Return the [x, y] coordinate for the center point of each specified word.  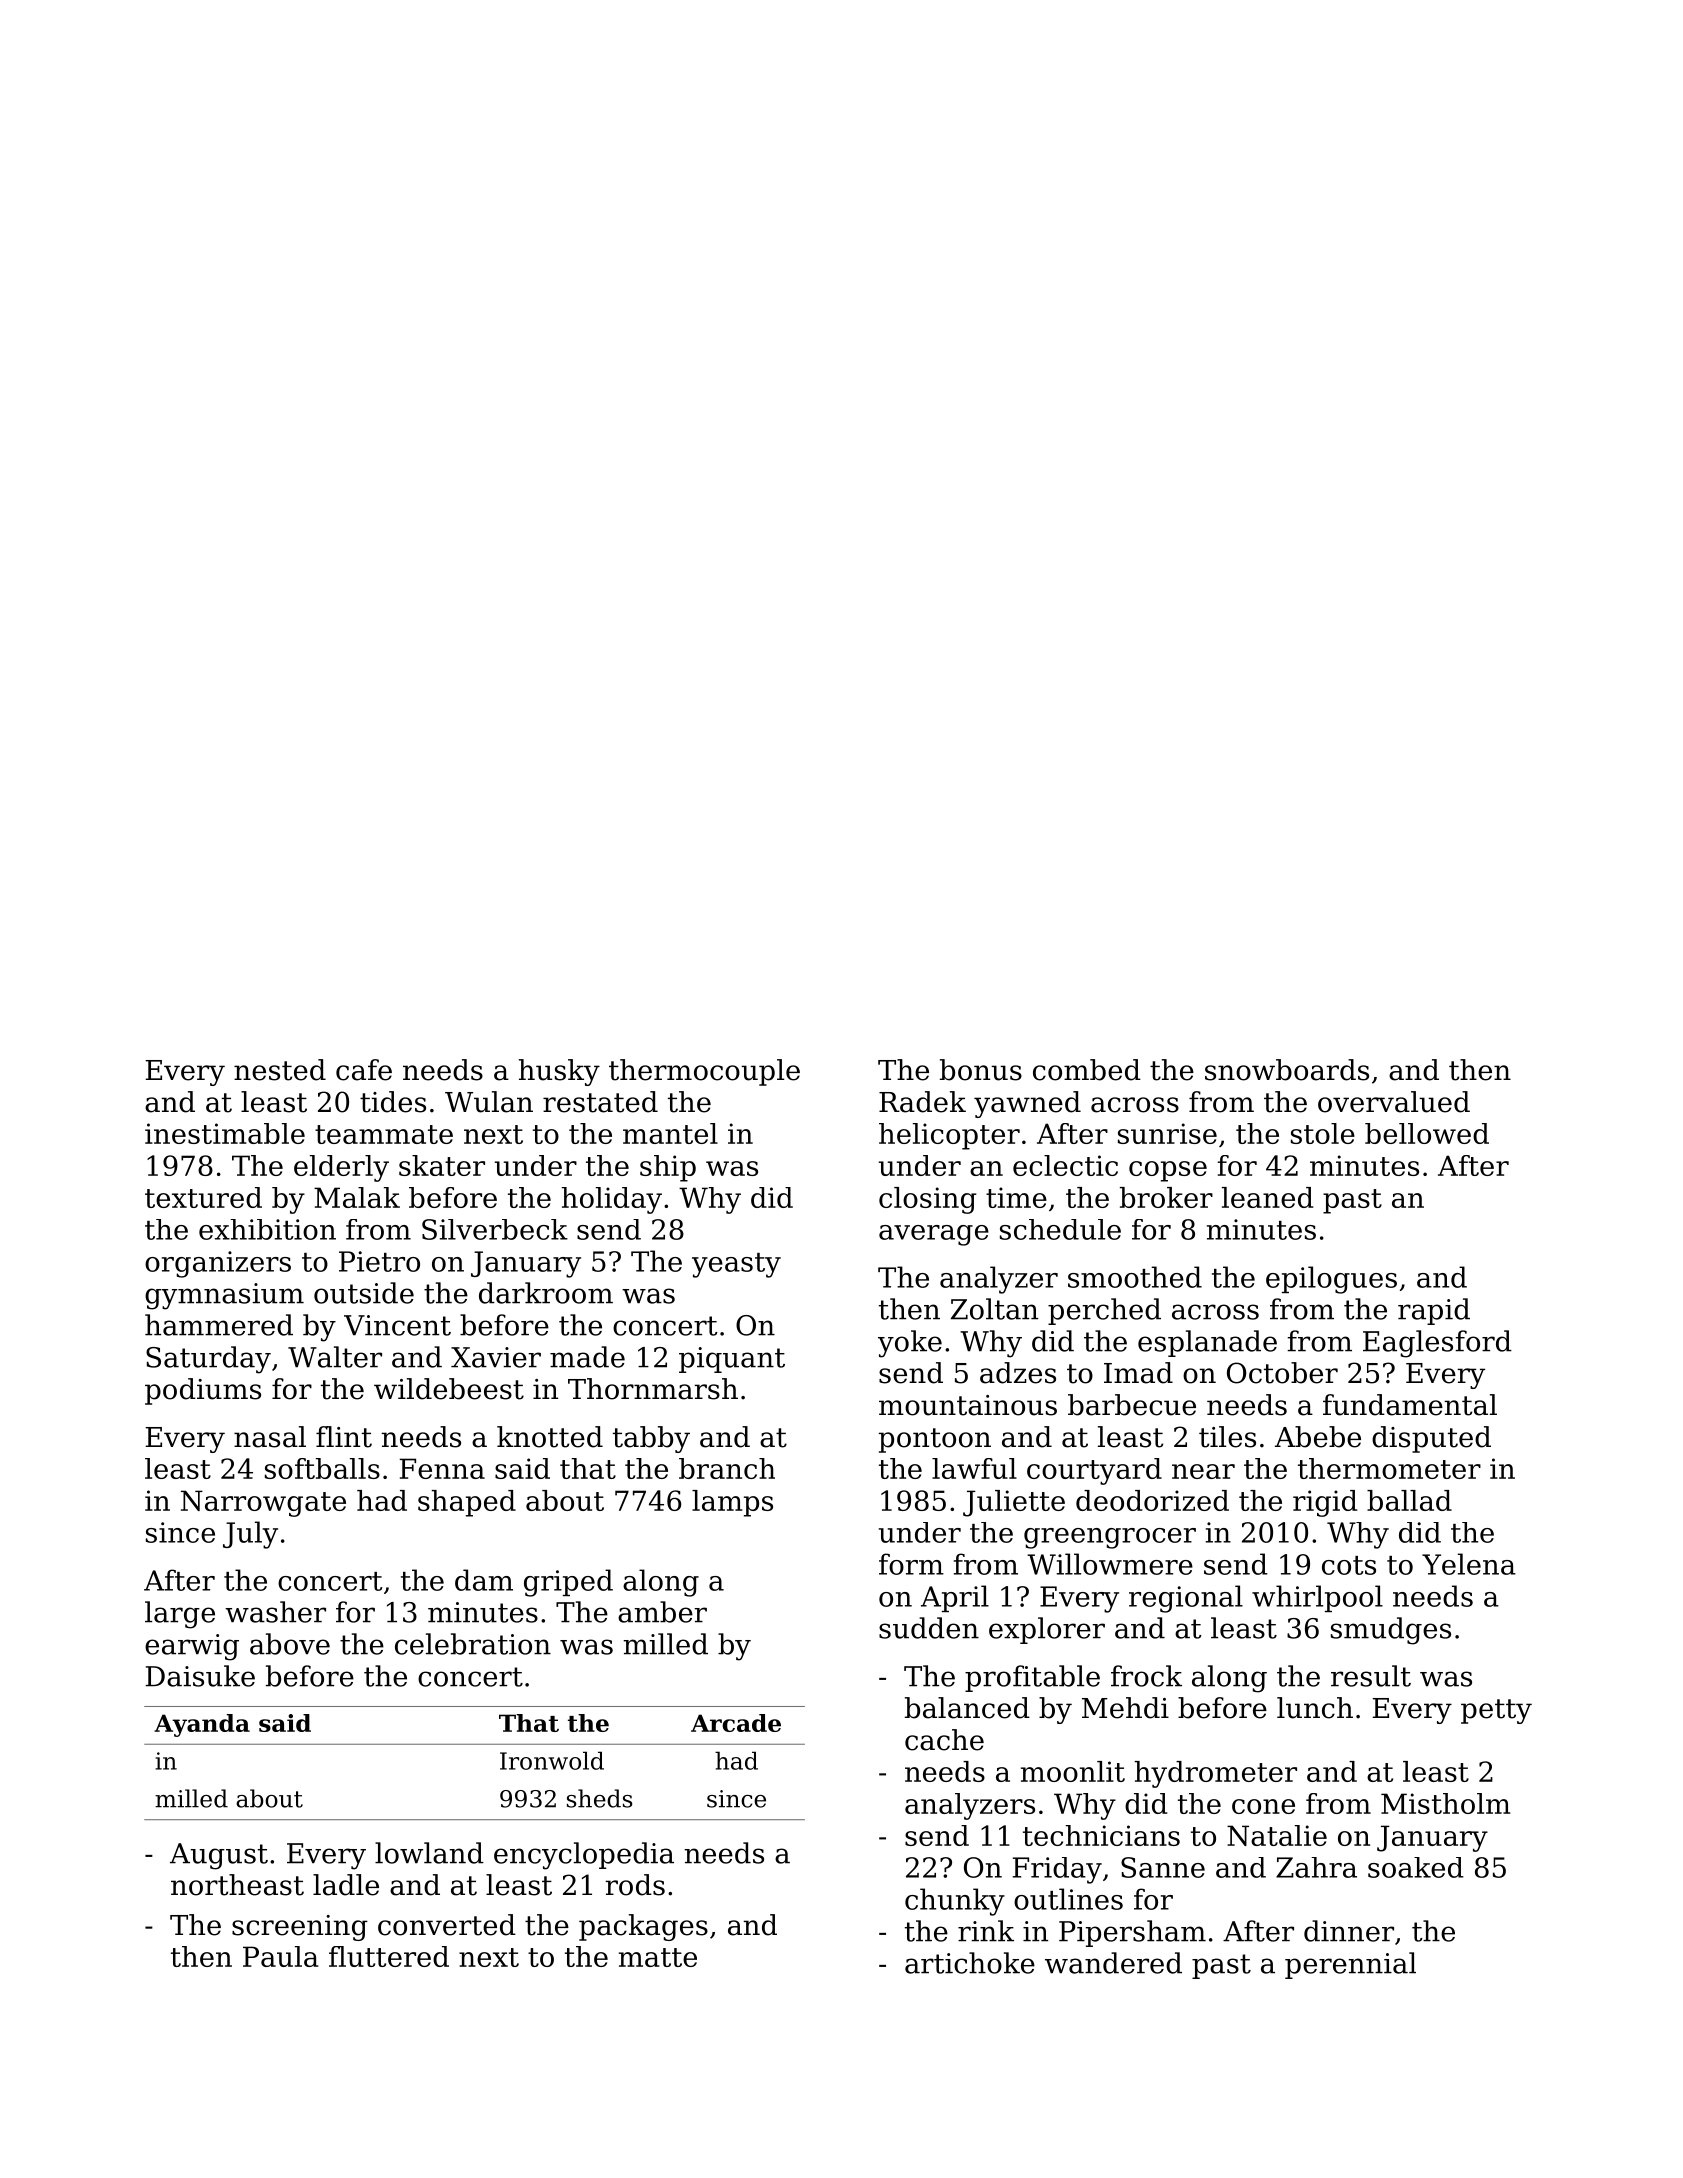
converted [447, 1925]
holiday [611, 1200]
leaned [1267, 1197]
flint [344, 1437]
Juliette [1014, 1503]
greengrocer [1110, 1538]
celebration [473, 1644]
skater [442, 1165]
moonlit [1073, 1771]
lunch [1315, 1708]
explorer [1047, 1630]
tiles [1227, 1437]
